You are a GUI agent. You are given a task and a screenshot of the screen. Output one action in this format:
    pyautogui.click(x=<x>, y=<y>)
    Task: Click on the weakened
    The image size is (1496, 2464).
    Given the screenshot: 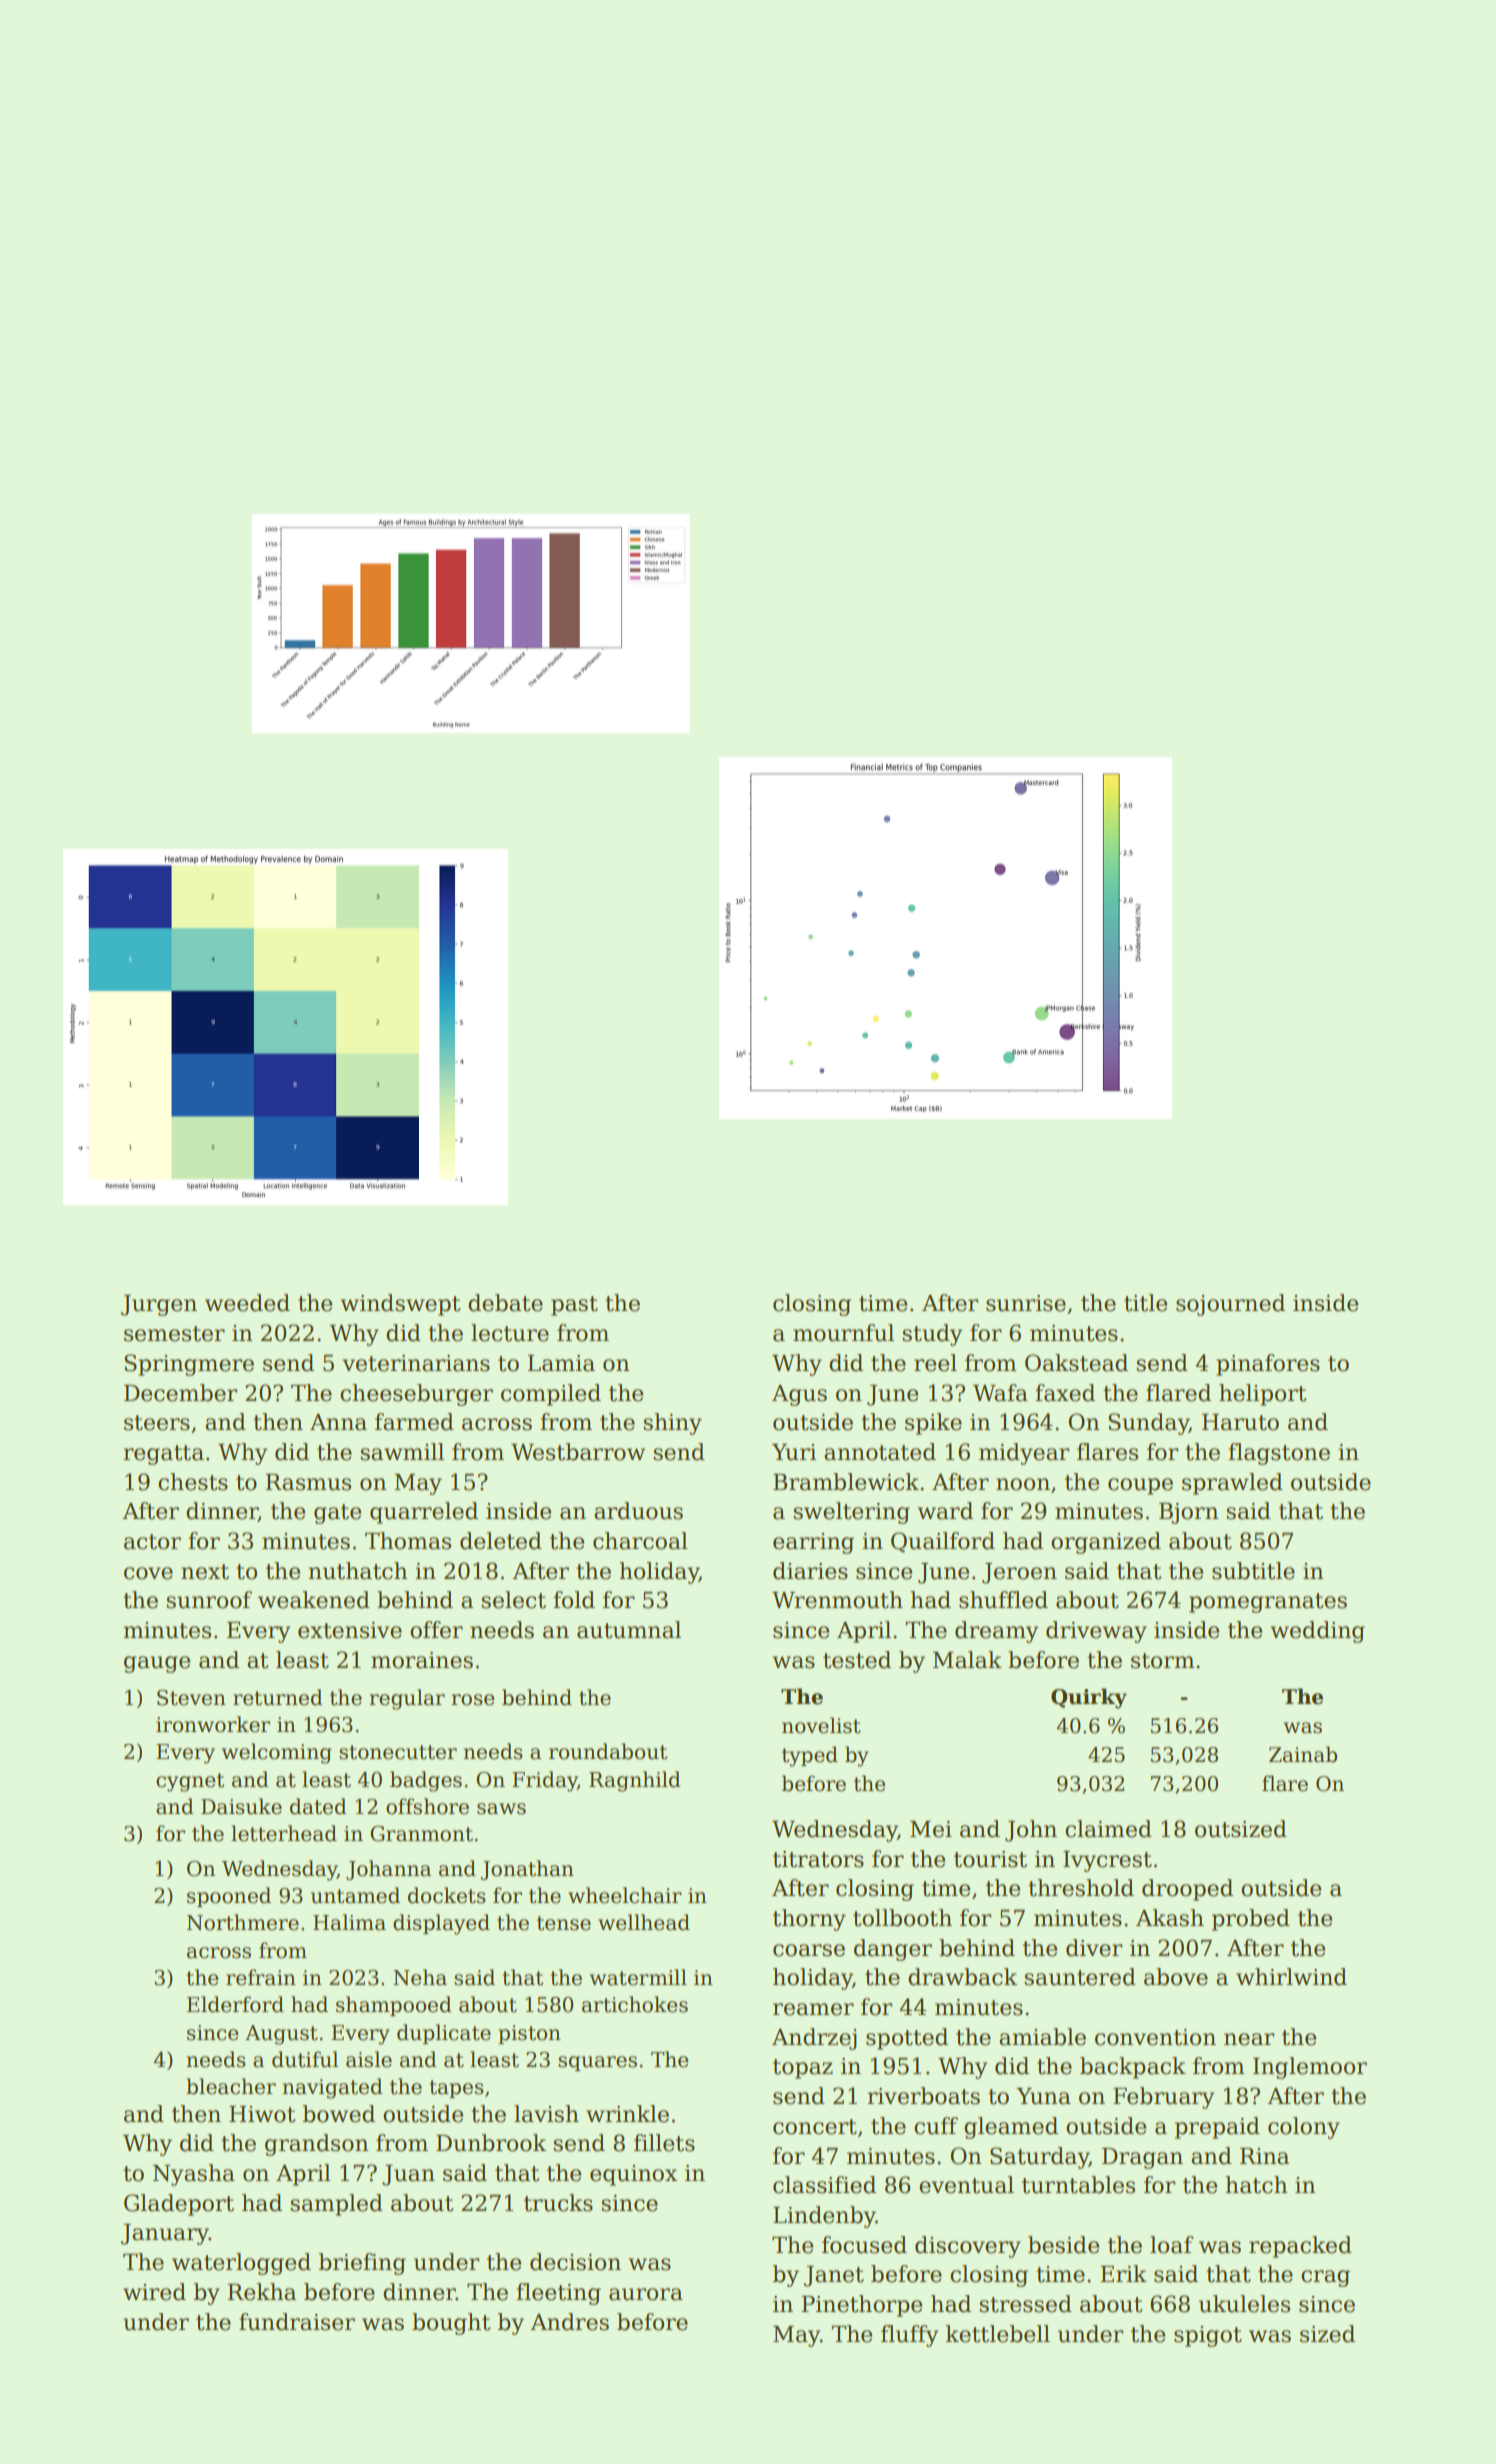 What is the action you would take?
    pyautogui.click(x=314, y=1600)
